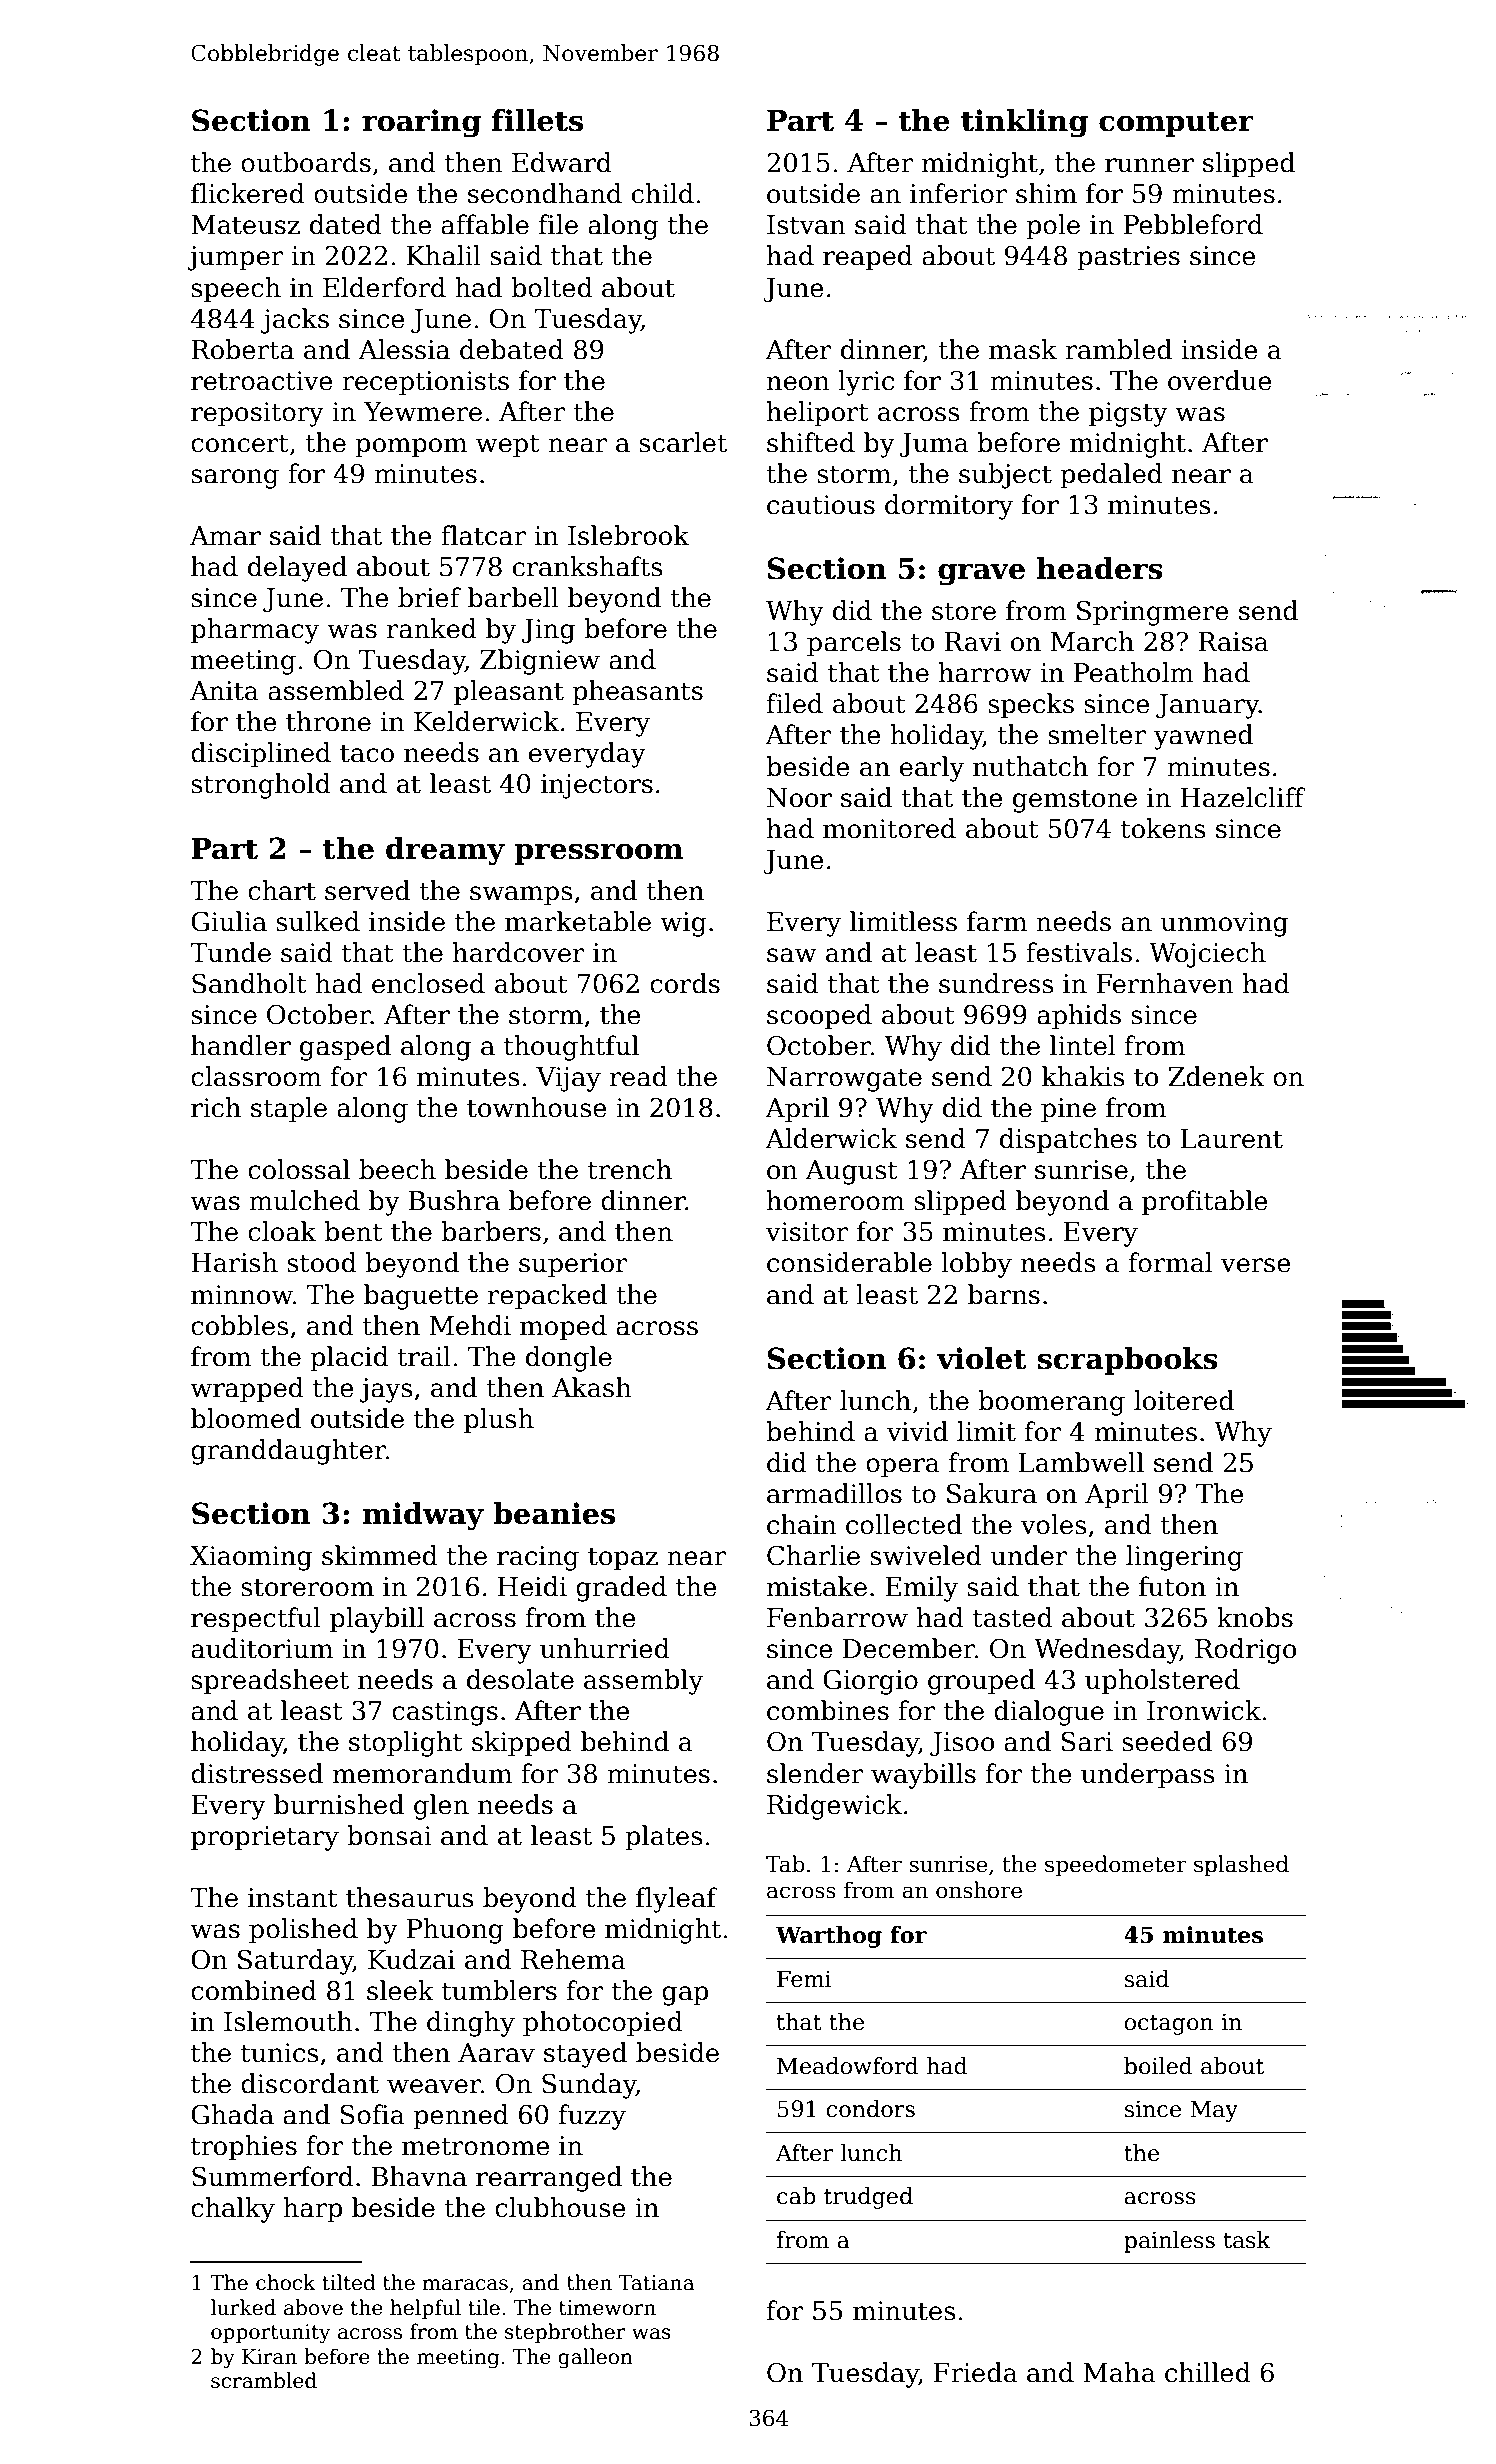  Describe the element at coordinates (419, 2176) in the screenshot. I see `Bhavna` at that location.
